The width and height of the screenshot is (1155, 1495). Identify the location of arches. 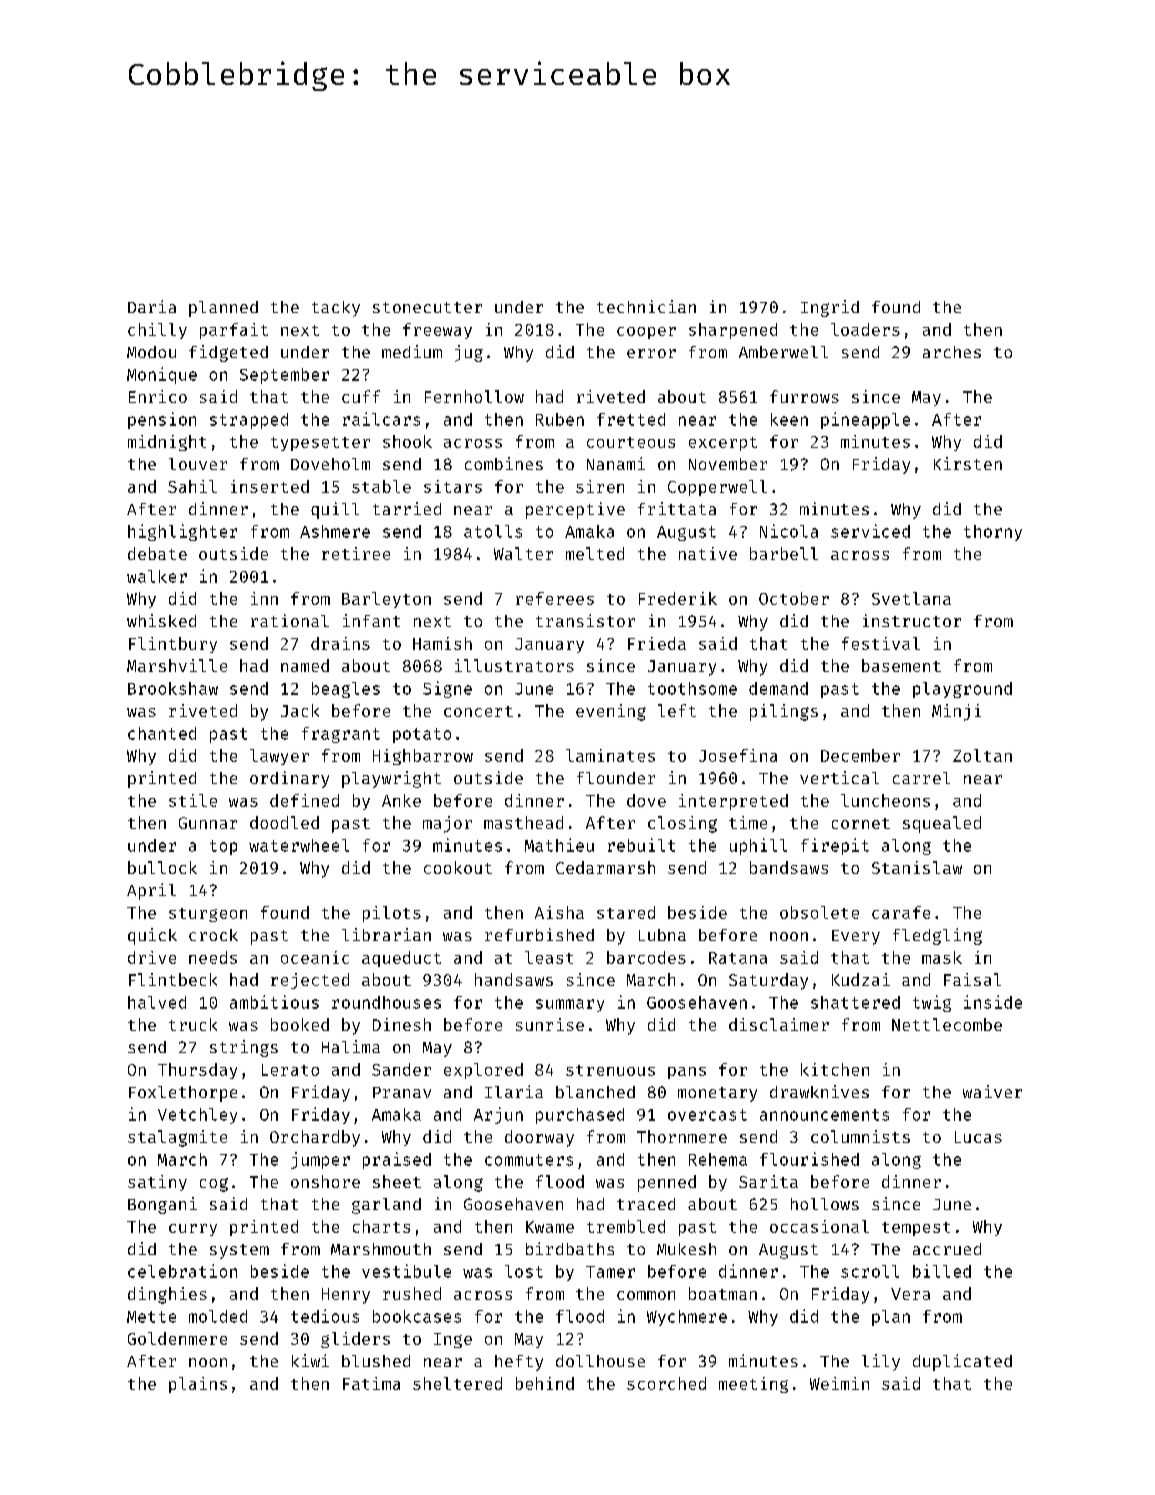
(952, 352).
